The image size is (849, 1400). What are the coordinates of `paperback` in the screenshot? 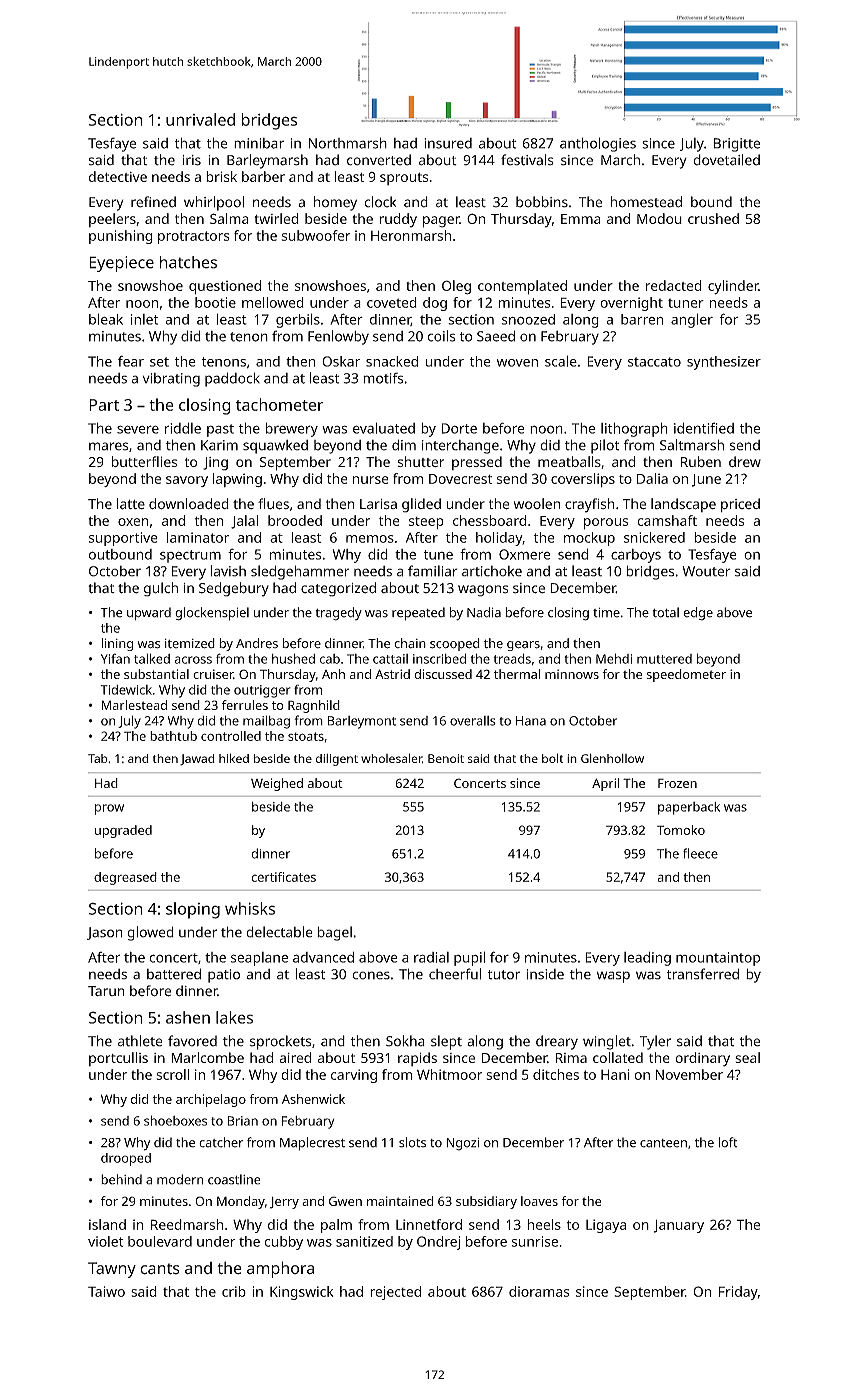 It's located at (689, 808).
